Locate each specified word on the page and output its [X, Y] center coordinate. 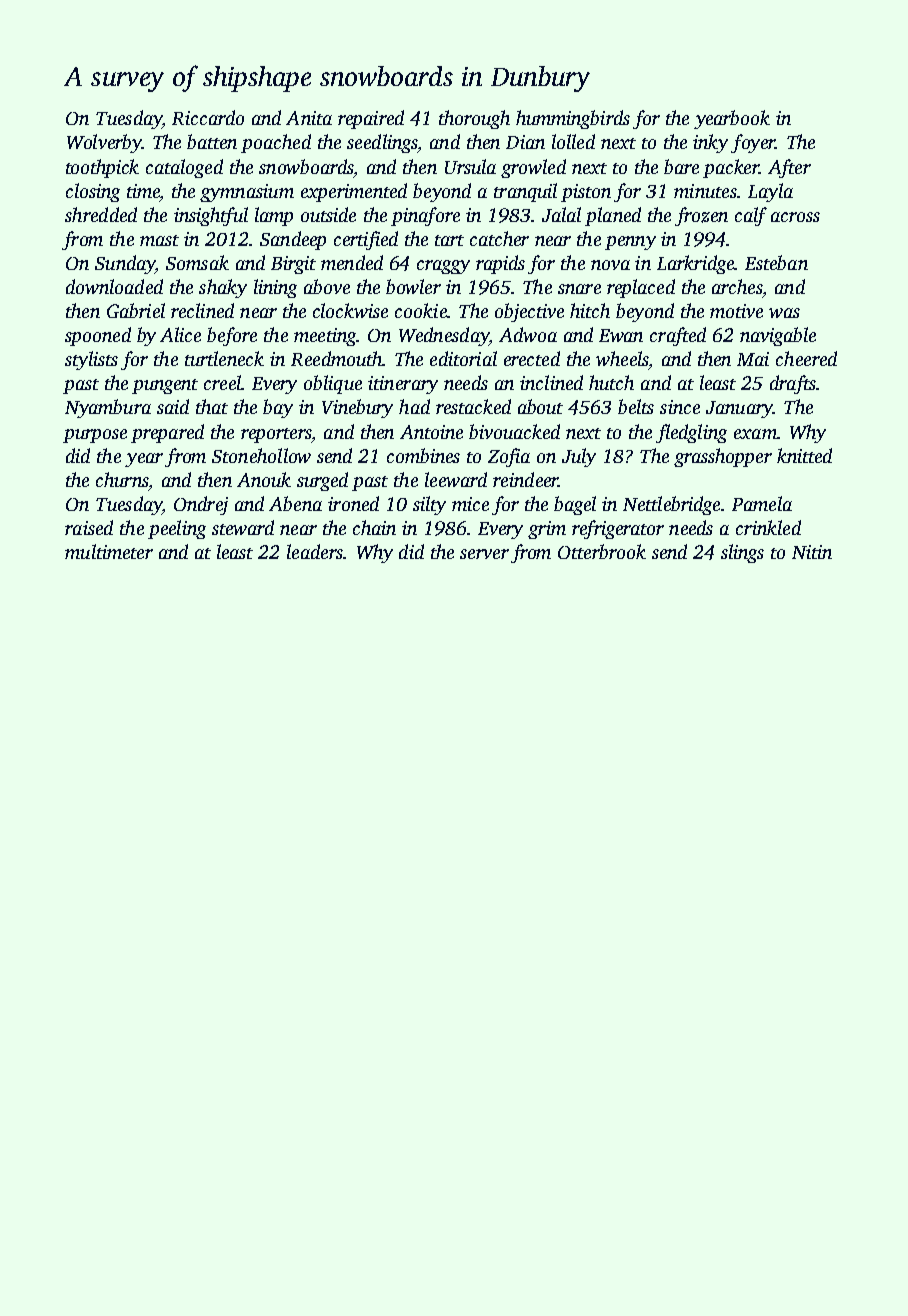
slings [742, 553]
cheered [806, 358]
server [484, 554]
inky [710, 143]
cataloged [184, 168]
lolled [573, 141]
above [327, 286]
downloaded [114, 286]
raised [89, 527]
